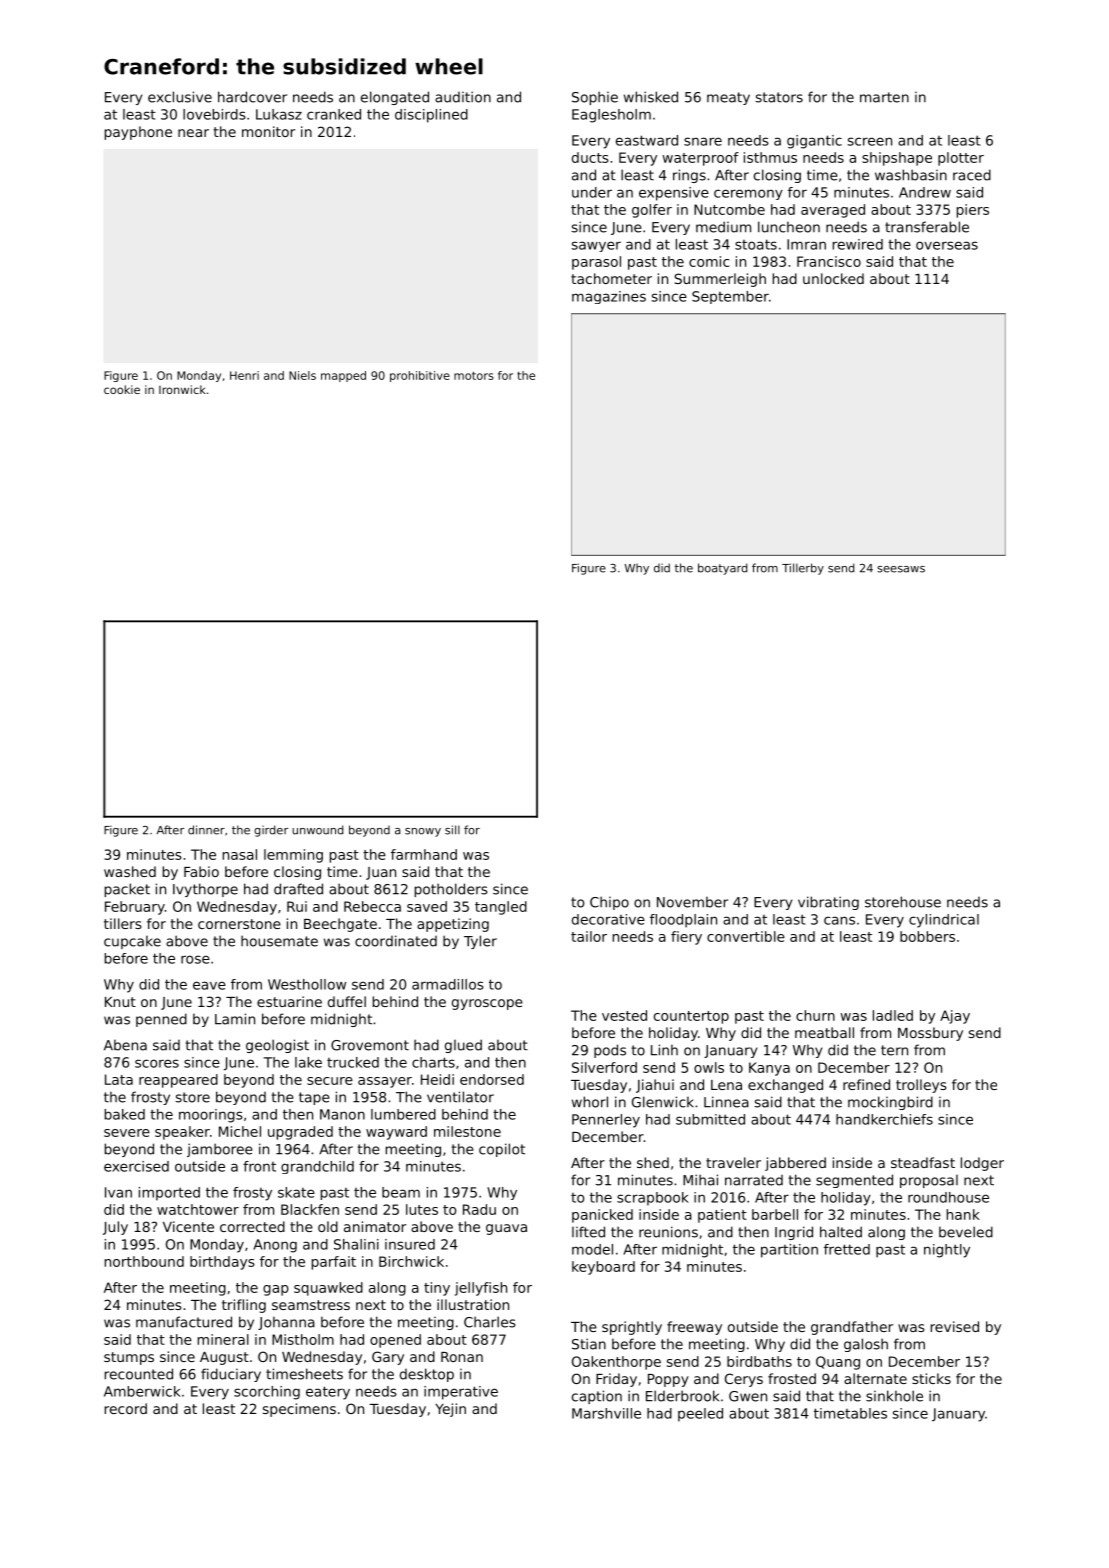 The image size is (1109, 1568). Describe the element at coordinates (193, 133) in the page. I see `near` at that location.
